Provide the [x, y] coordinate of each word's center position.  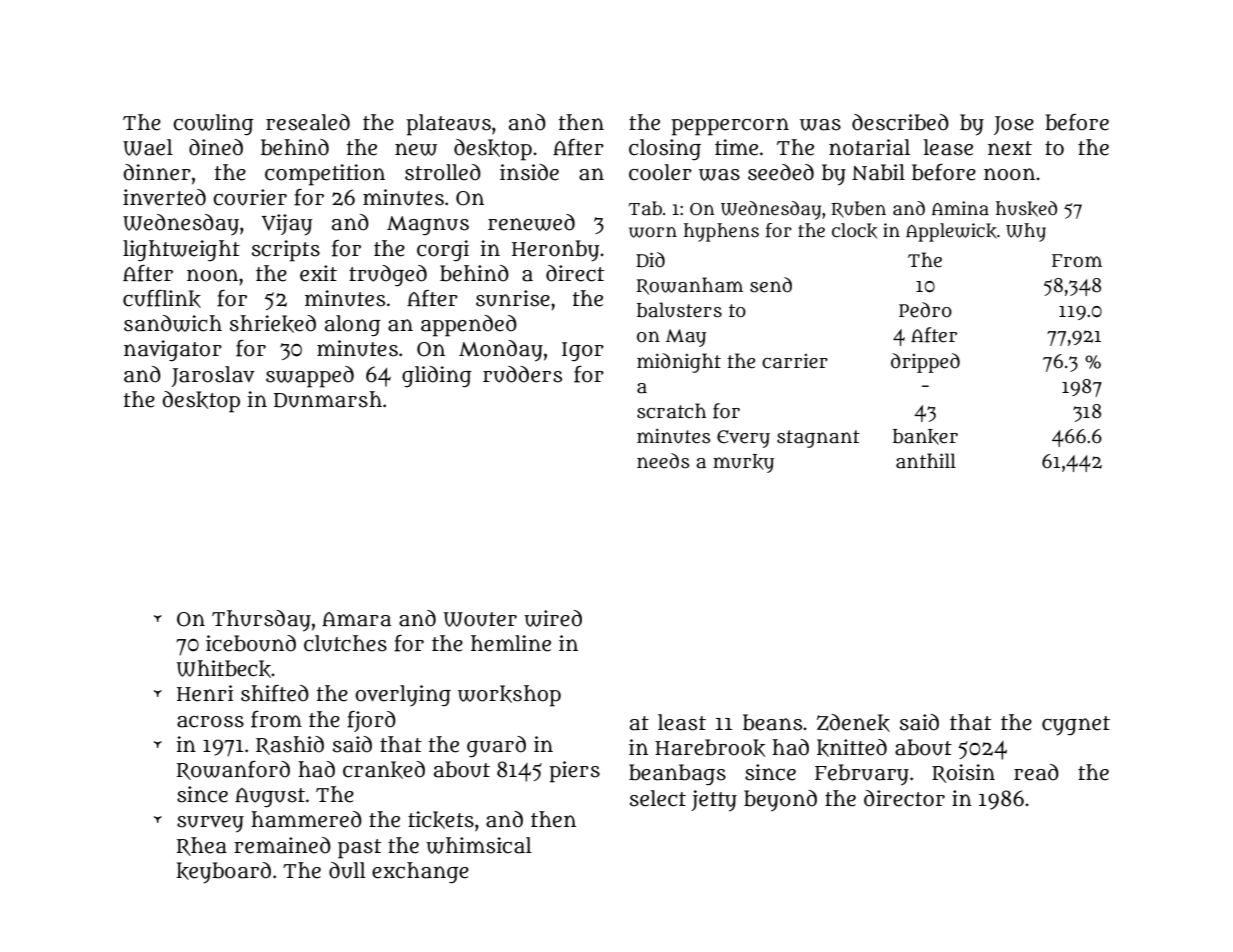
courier [250, 197]
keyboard [223, 873]
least [682, 722]
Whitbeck [224, 669]
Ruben [859, 209]
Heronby [555, 251]
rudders [522, 374]
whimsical [479, 845]
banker [925, 437]
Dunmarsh [328, 399]
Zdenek [853, 723]
